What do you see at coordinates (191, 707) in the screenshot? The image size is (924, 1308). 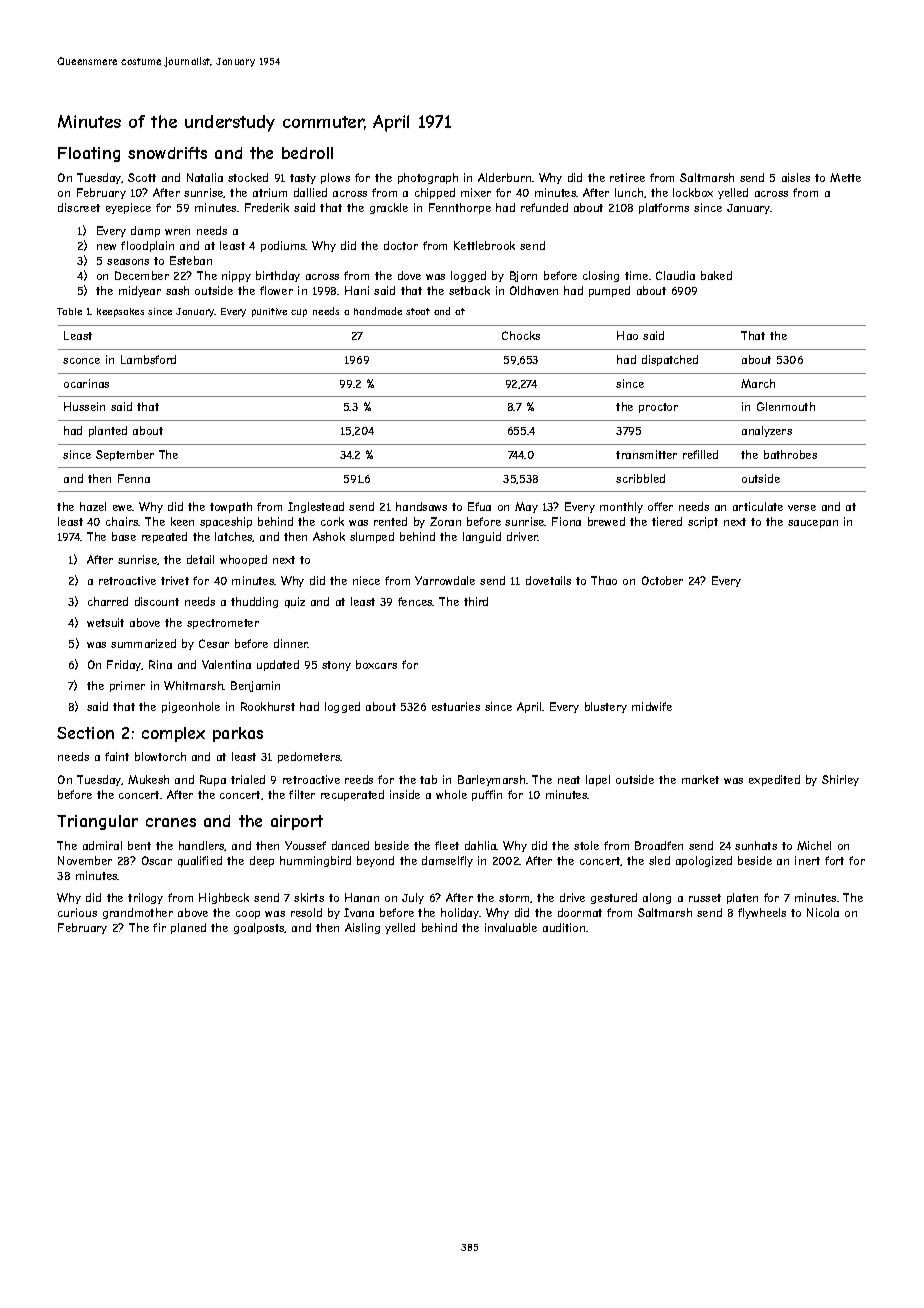 I see `pigeonhole` at bounding box center [191, 707].
